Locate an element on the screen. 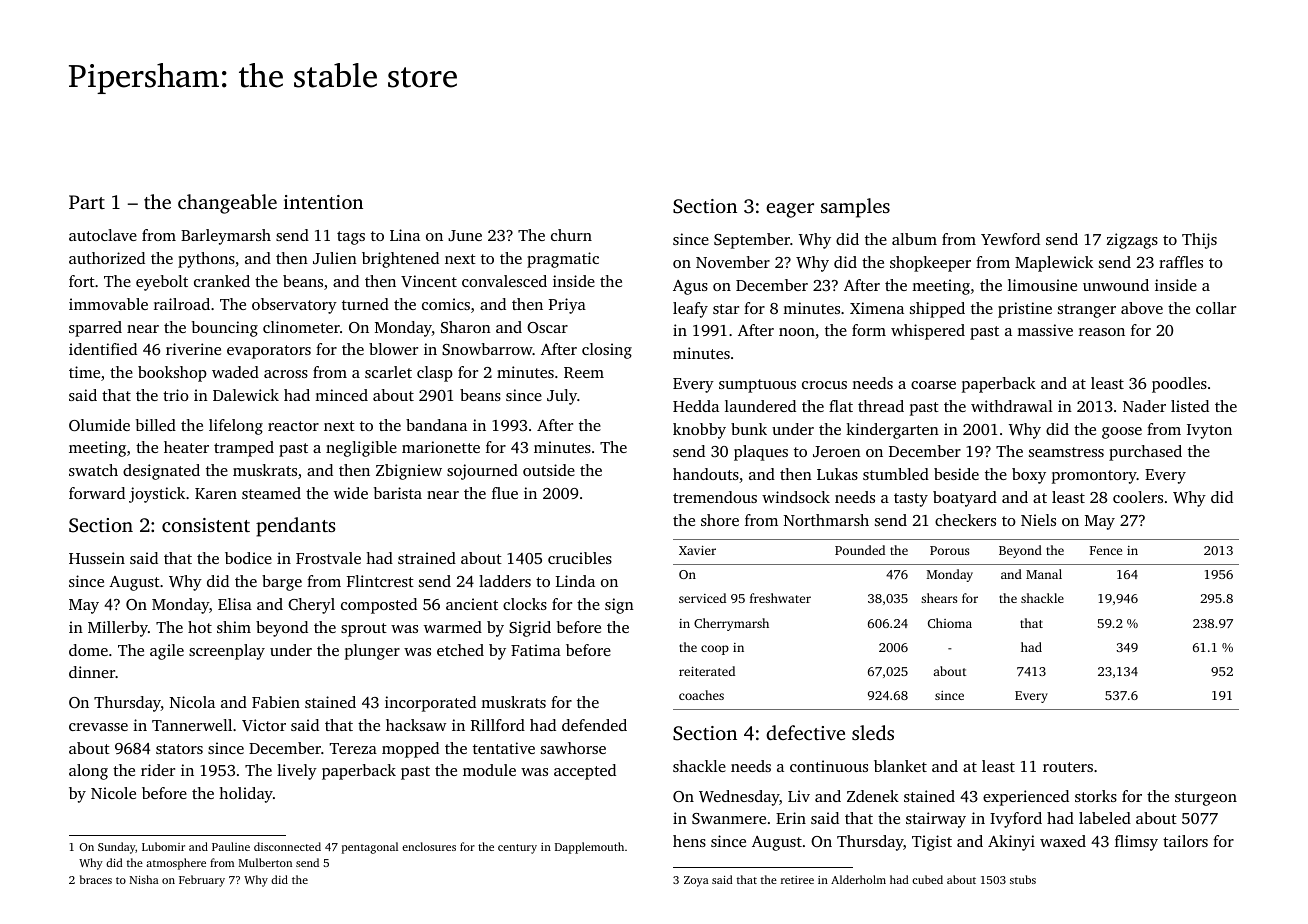  stubs is located at coordinates (1023, 879).
